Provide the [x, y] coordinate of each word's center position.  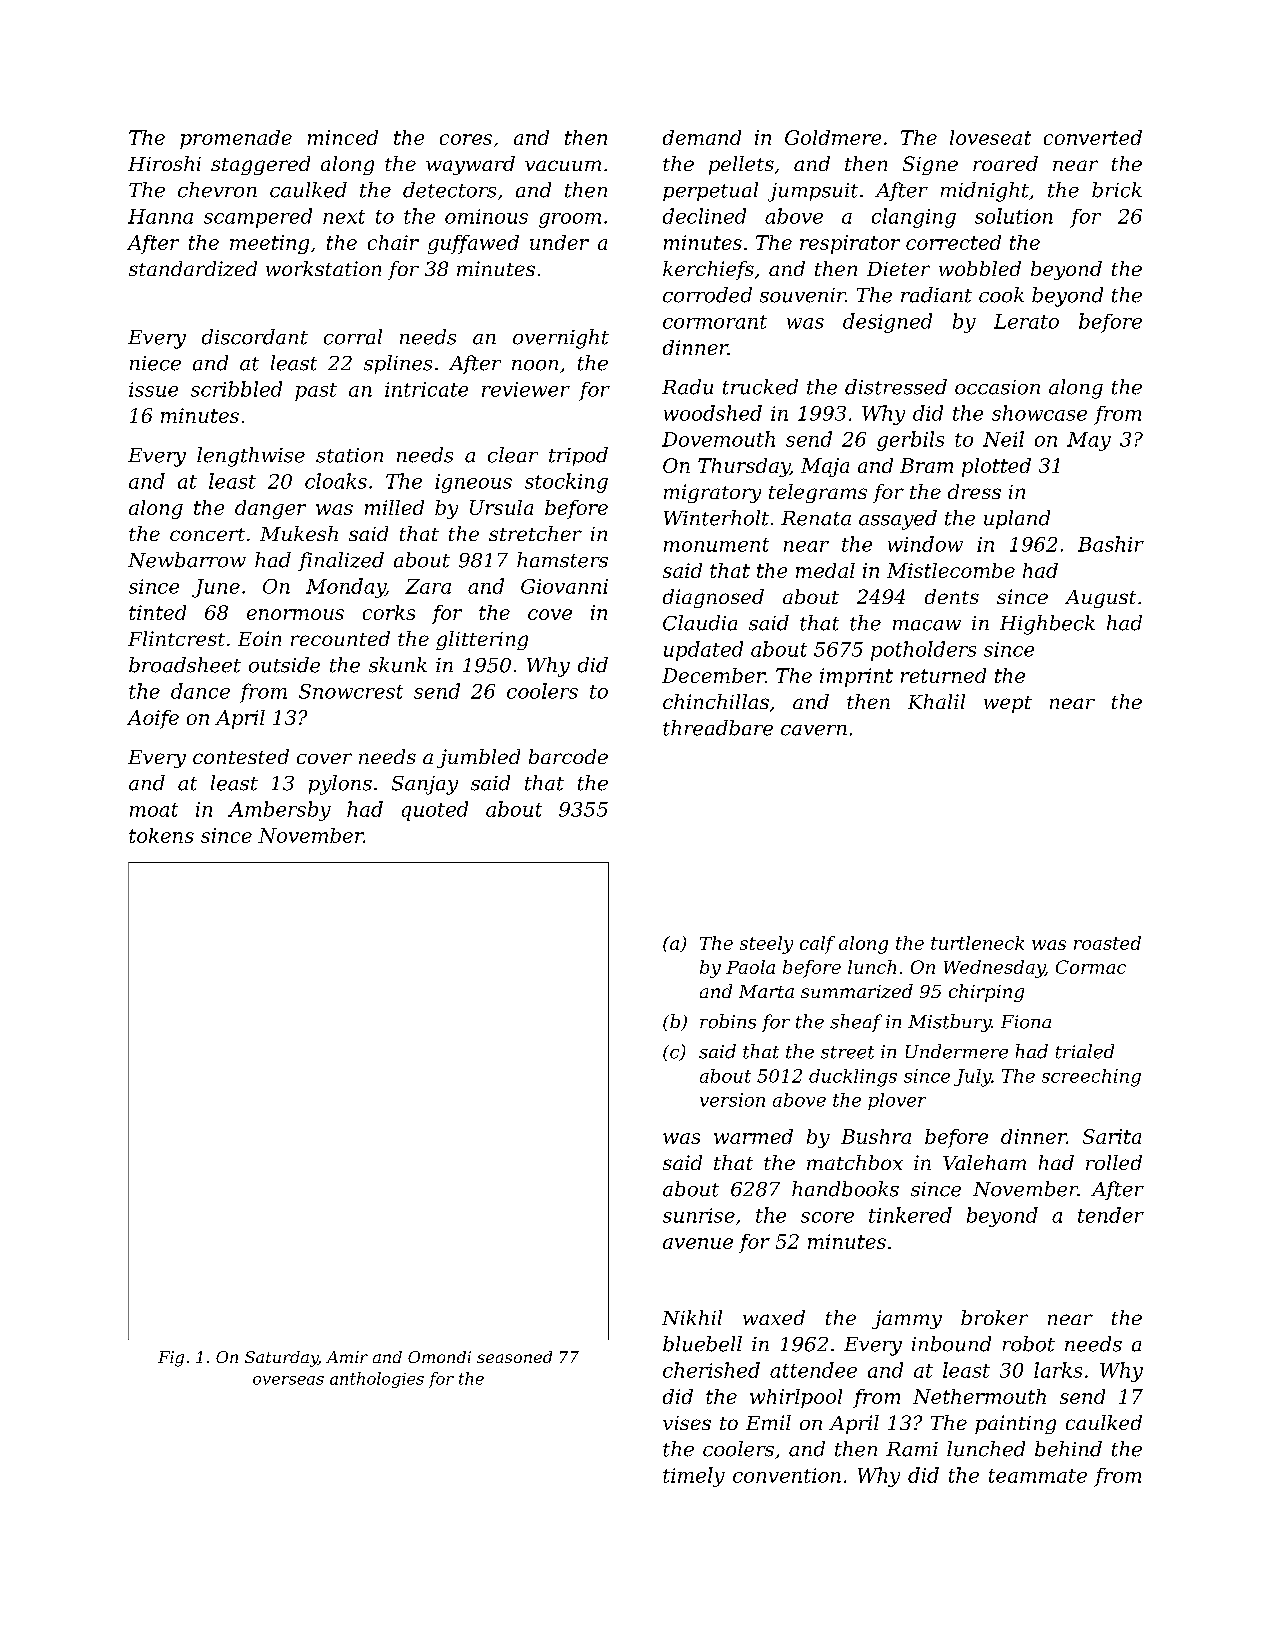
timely [694, 1477]
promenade [236, 139]
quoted [435, 811]
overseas [288, 1380]
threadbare [718, 728]
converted [1093, 137]
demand [702, 137]
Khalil [936, 701]
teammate [1038, 1476]
